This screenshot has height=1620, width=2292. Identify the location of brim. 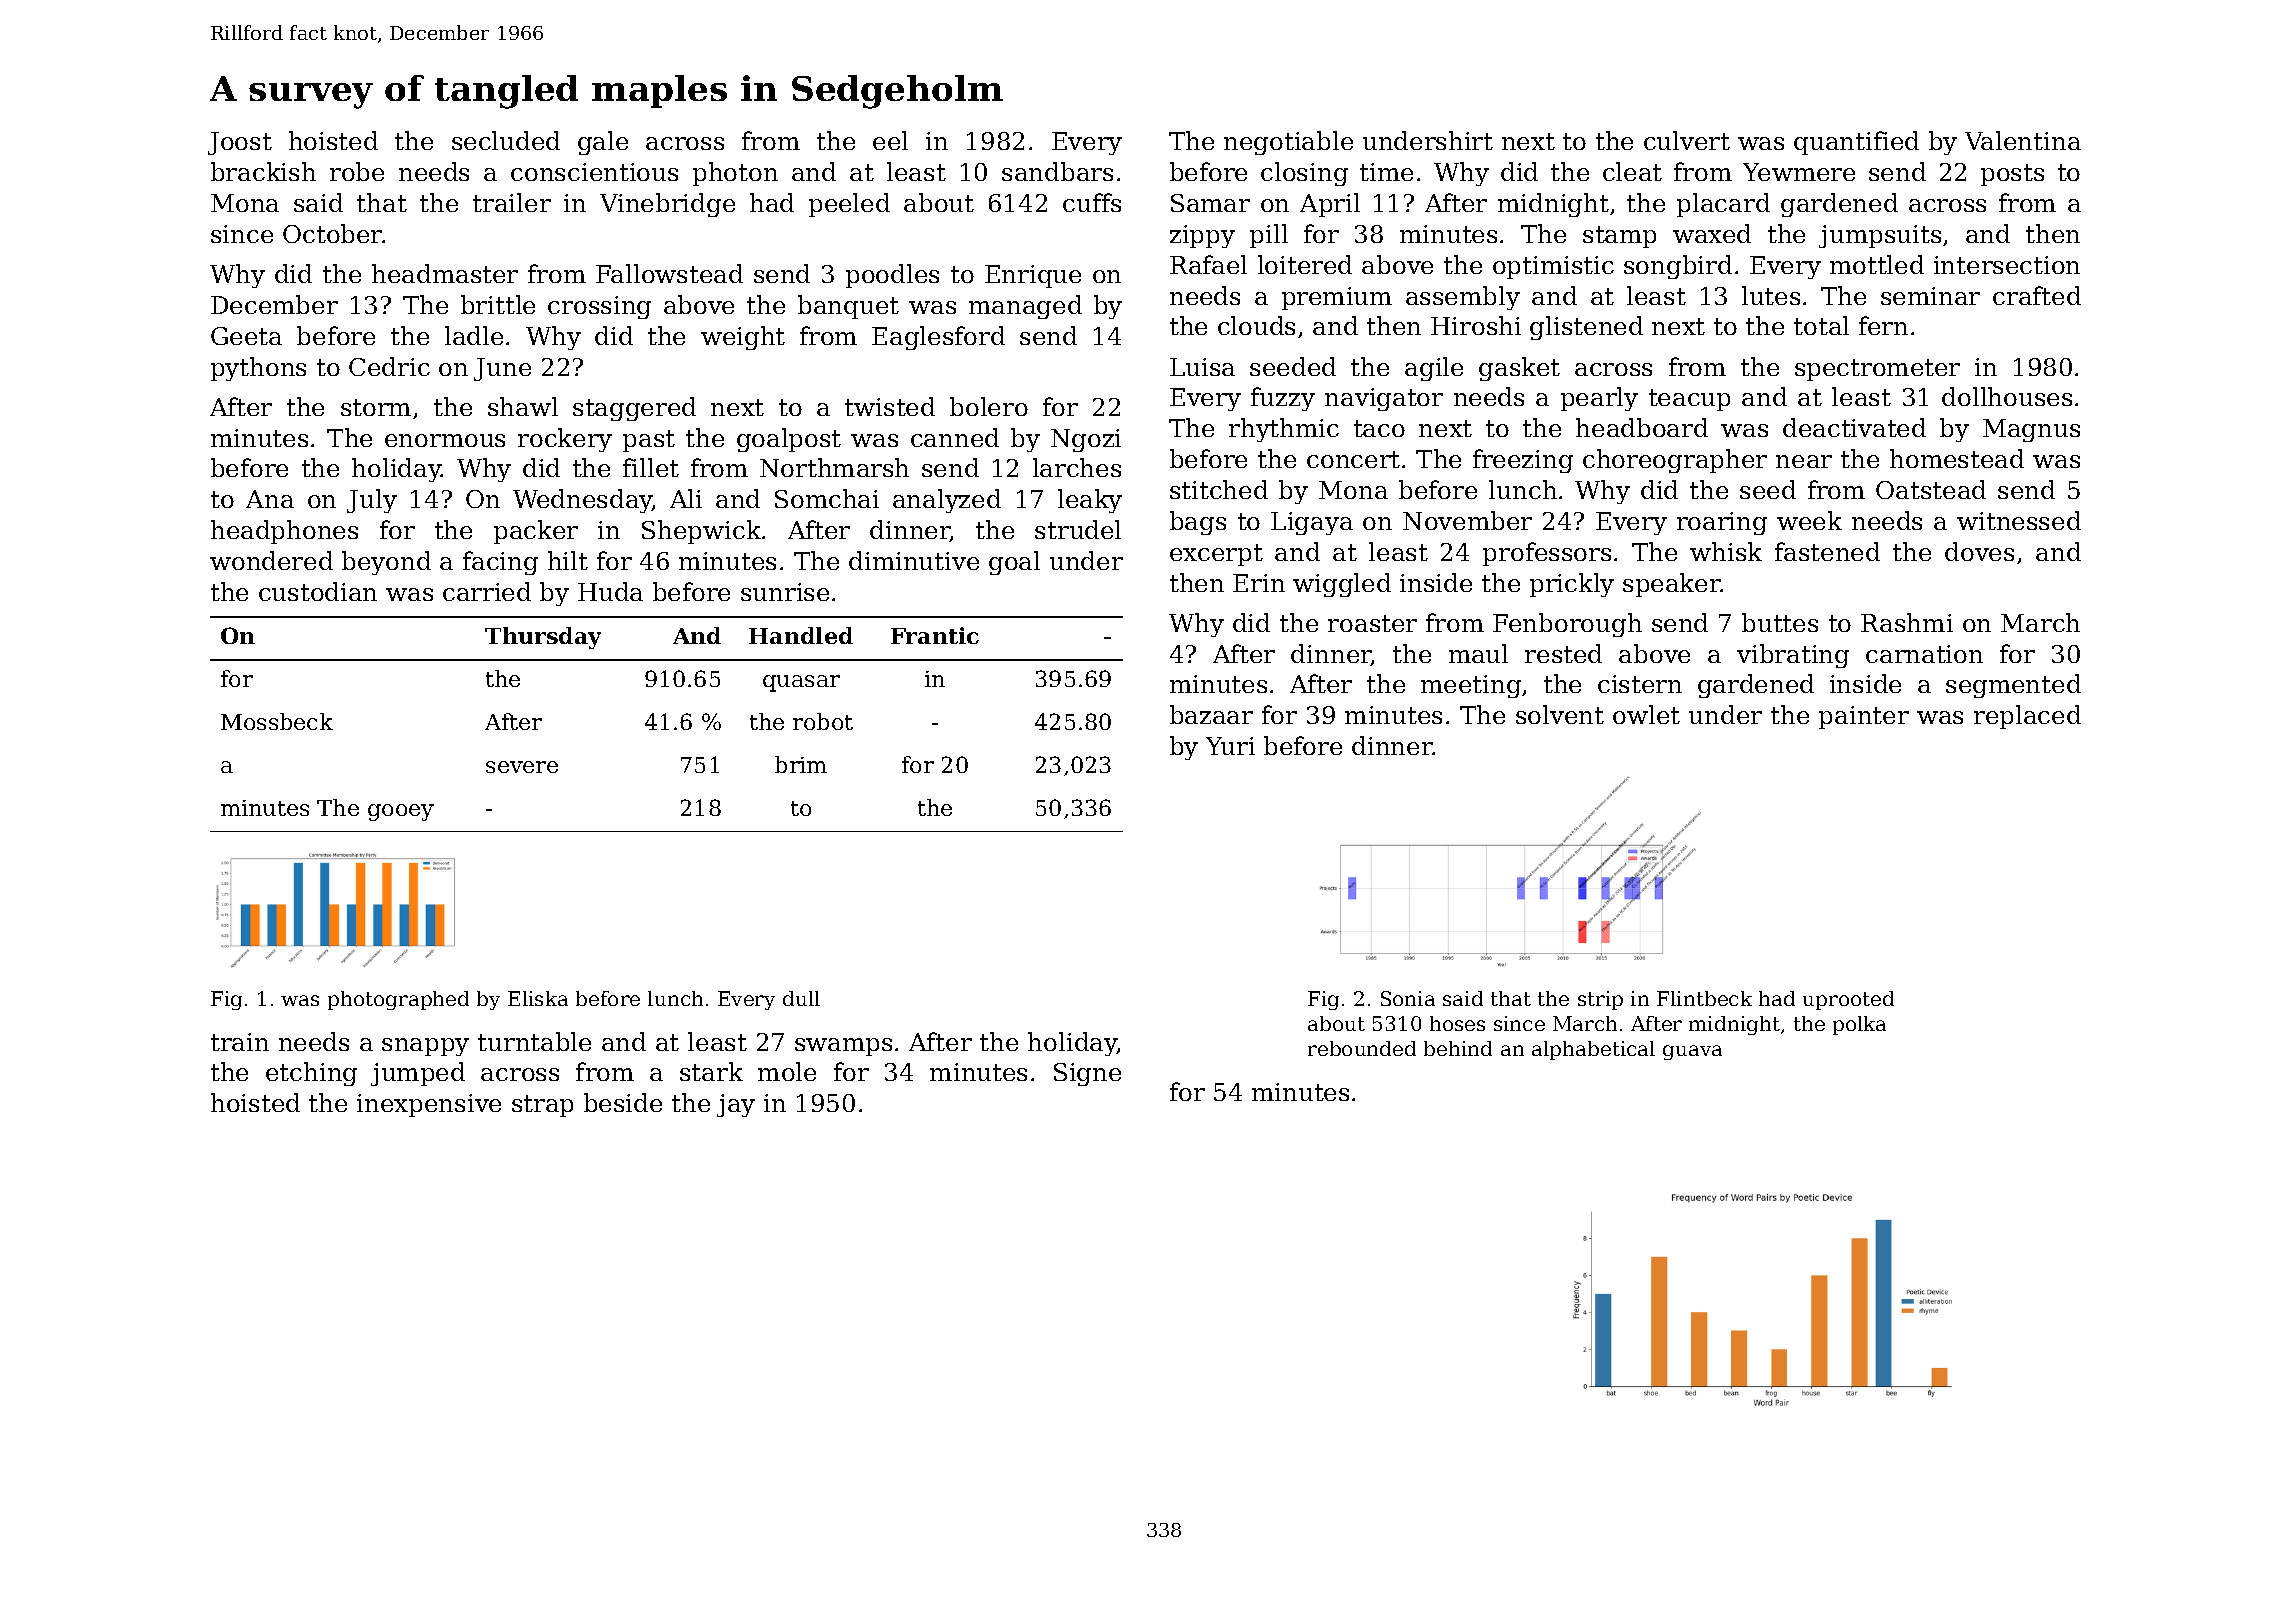
(801, 764).
